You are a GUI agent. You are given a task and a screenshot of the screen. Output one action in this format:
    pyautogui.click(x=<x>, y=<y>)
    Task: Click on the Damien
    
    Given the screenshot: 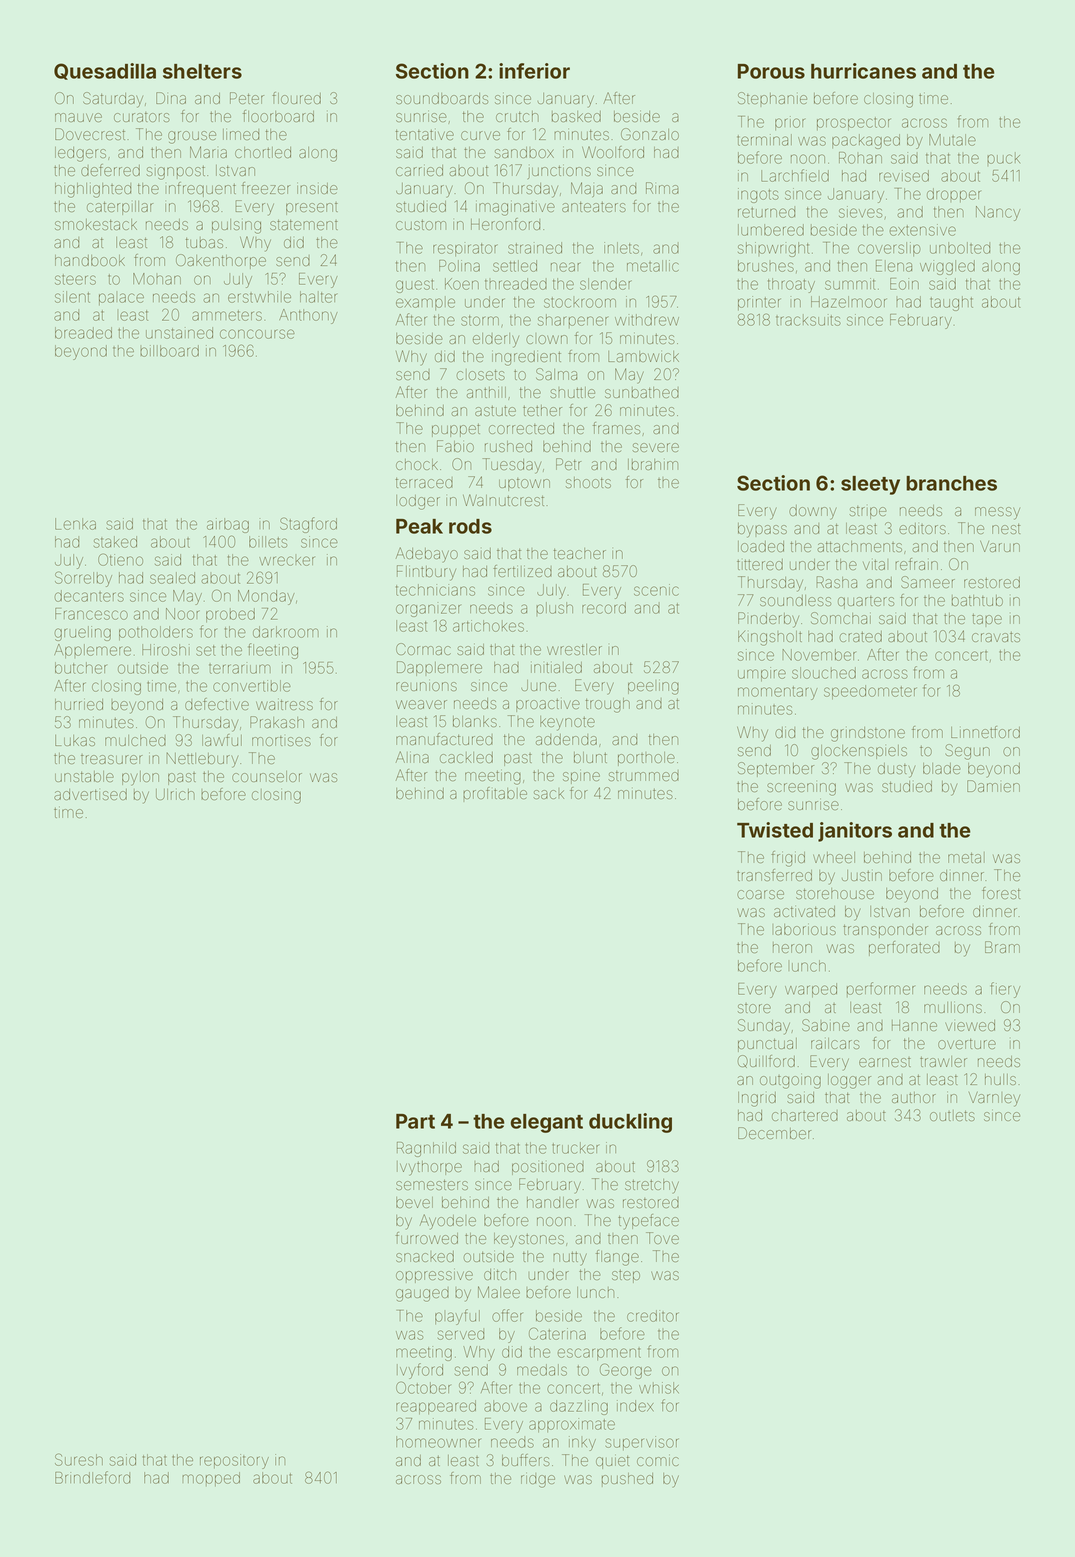 What is the action you would take?
    pyautogui.click(x=993, y=786)
